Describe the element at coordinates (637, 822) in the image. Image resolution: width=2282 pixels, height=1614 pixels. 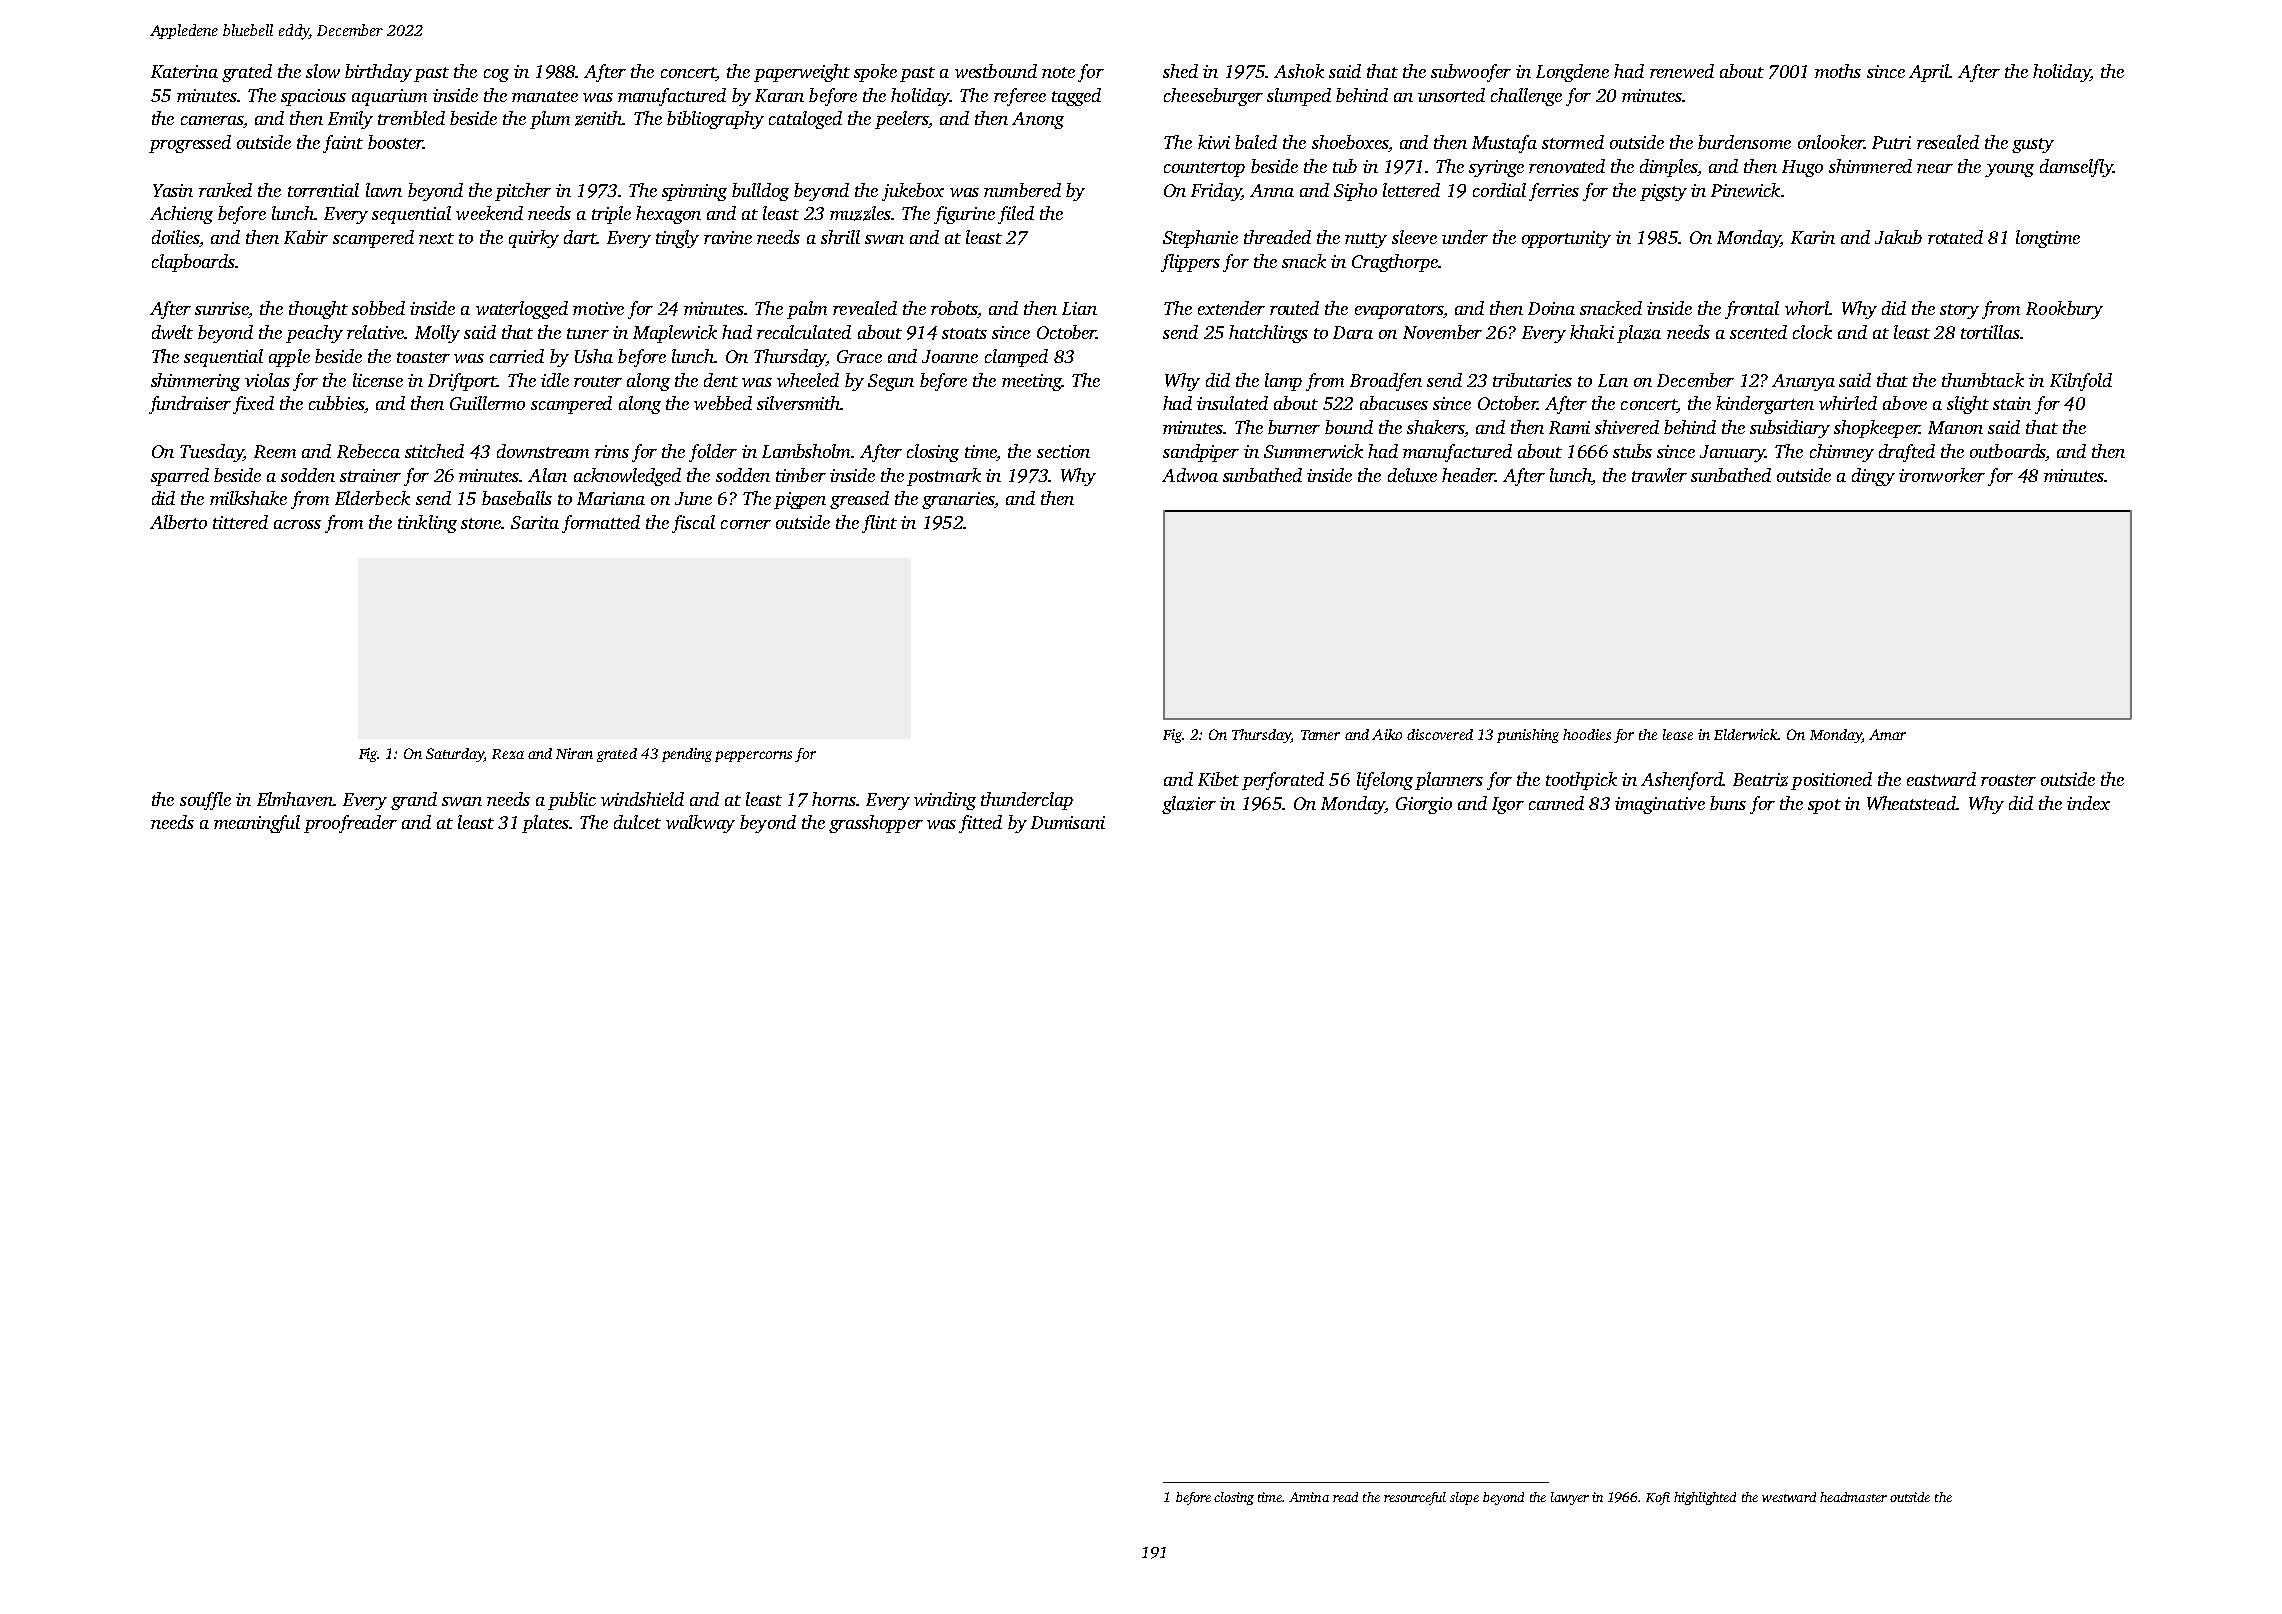
I see `dulcet` at that location.
